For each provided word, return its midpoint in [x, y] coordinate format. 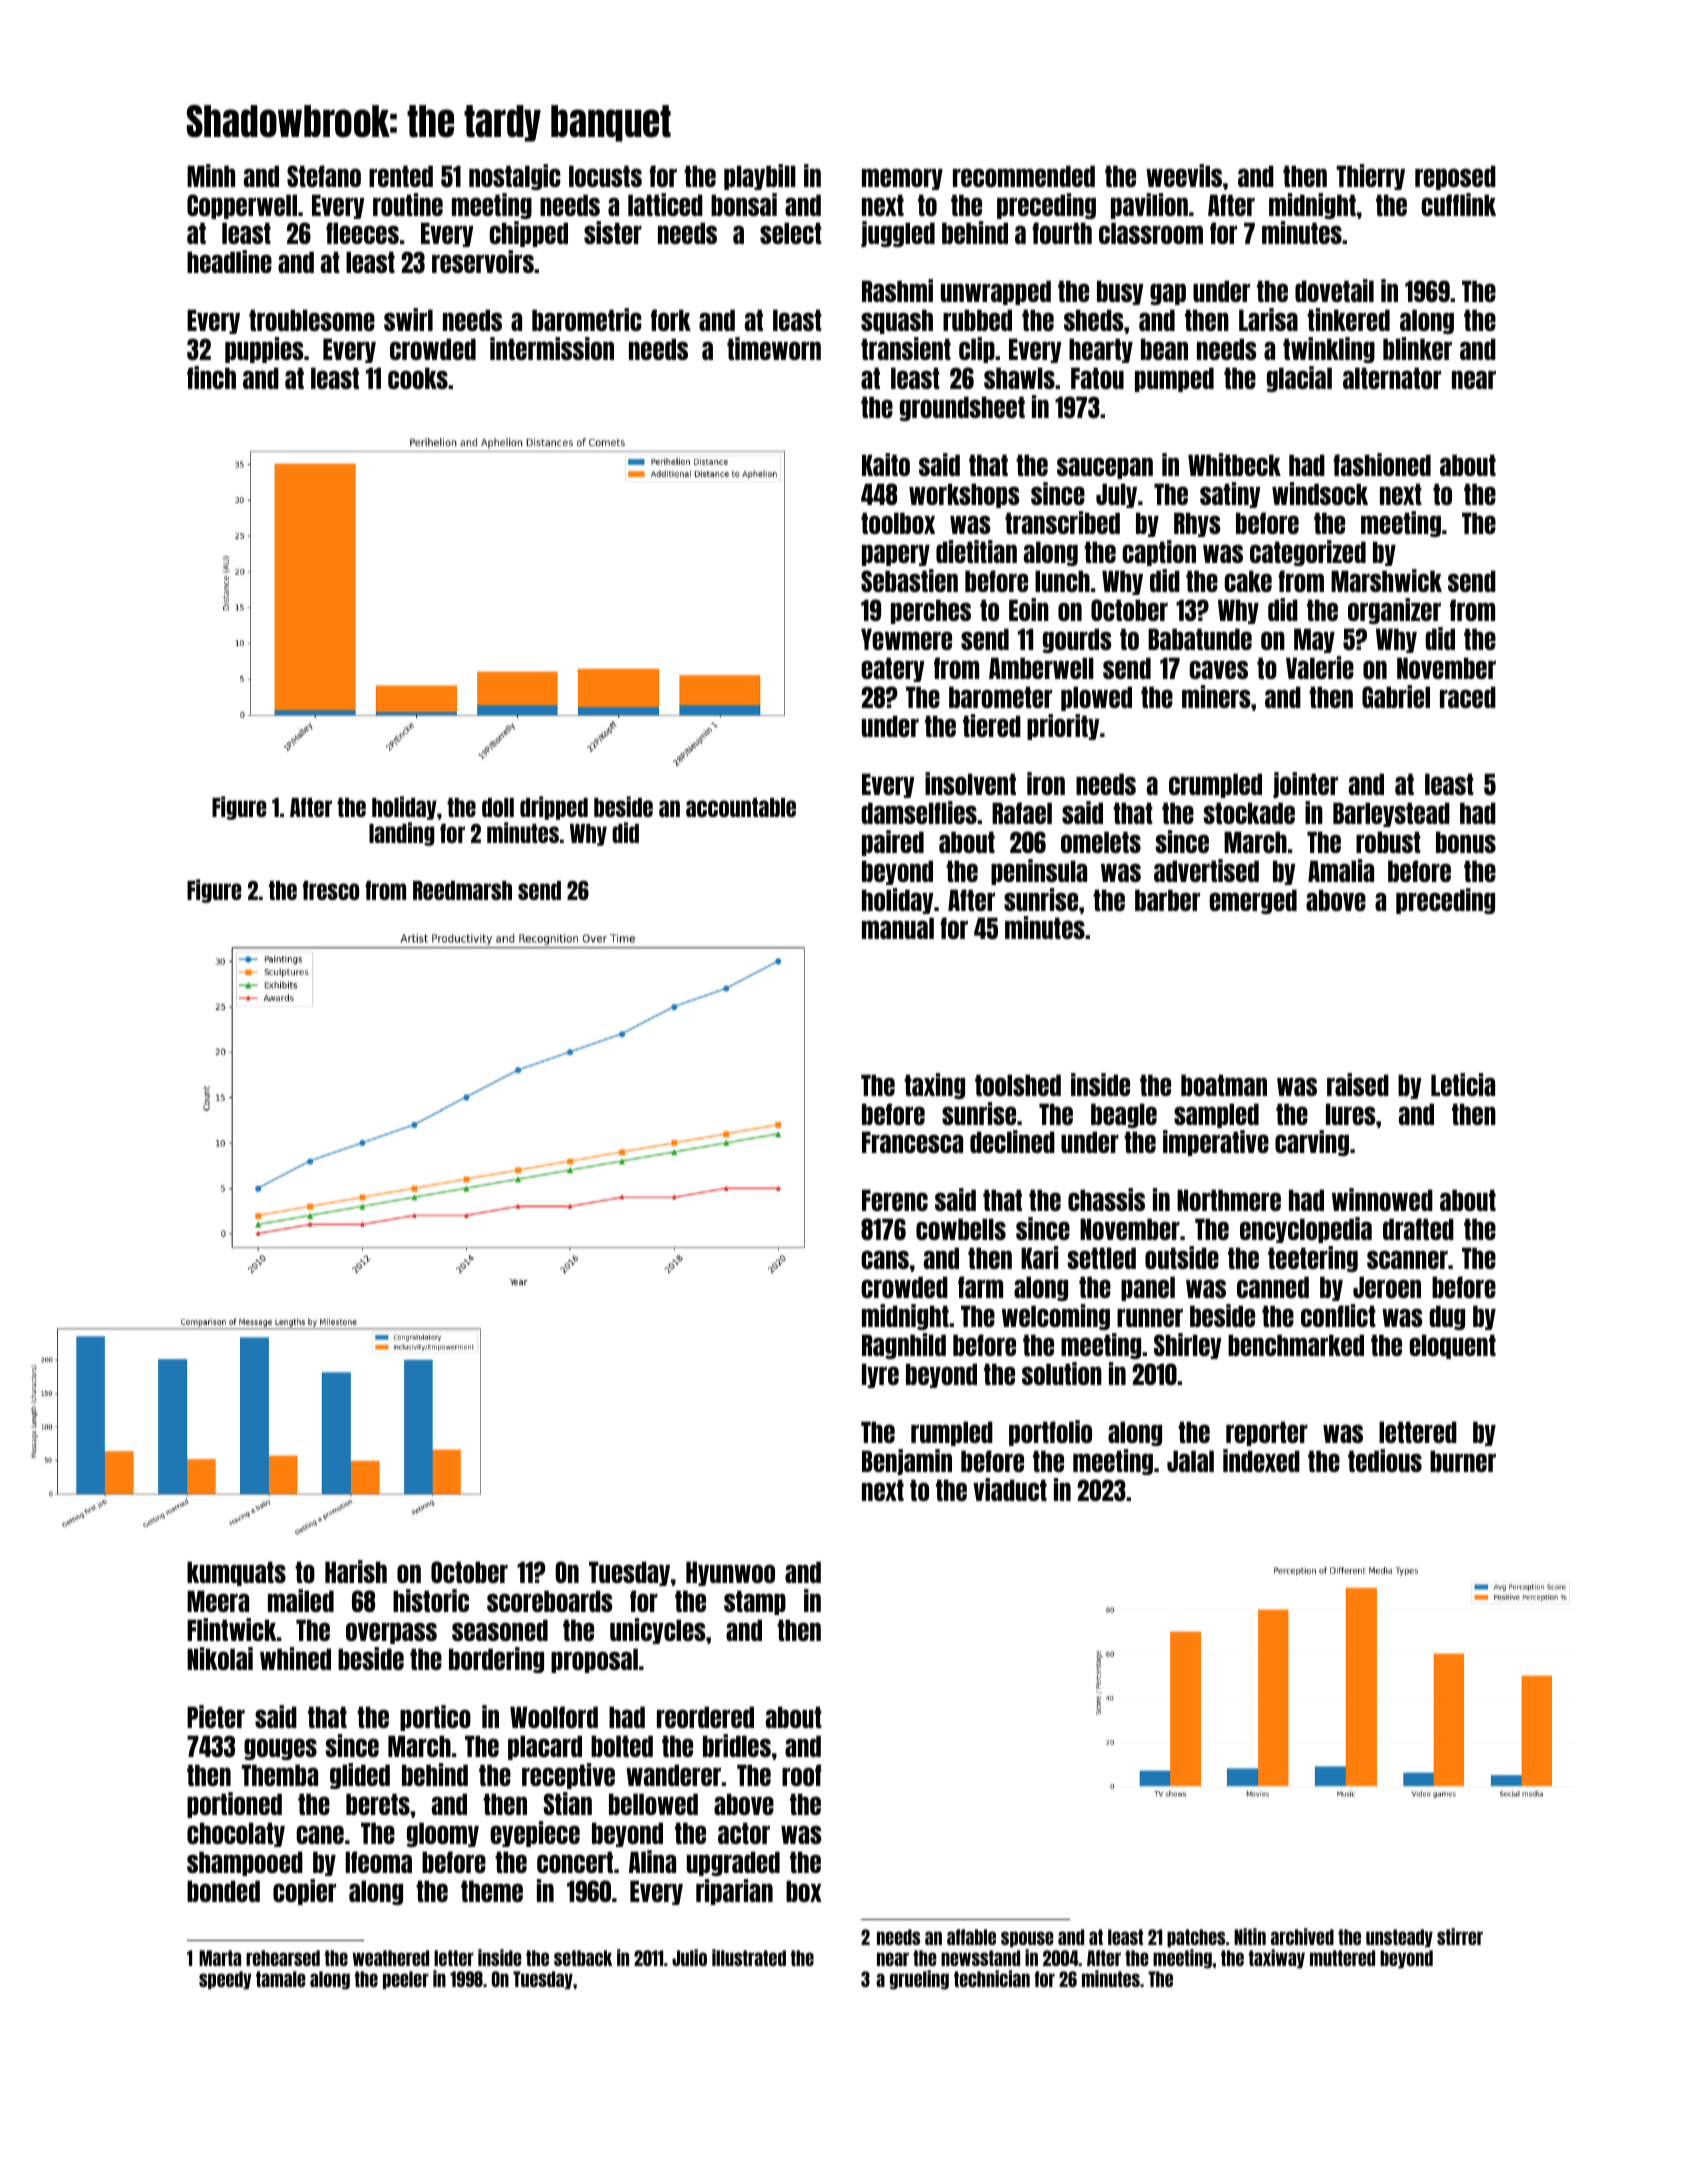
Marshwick [1386, 580]
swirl [408, 319]
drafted [1418, 1229]
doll [498, 807]
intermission [552, 348]
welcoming [1056, 1317]
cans [885, 1259]
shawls [1019, 378]
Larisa [1268, 319]
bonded [223, 1891]
